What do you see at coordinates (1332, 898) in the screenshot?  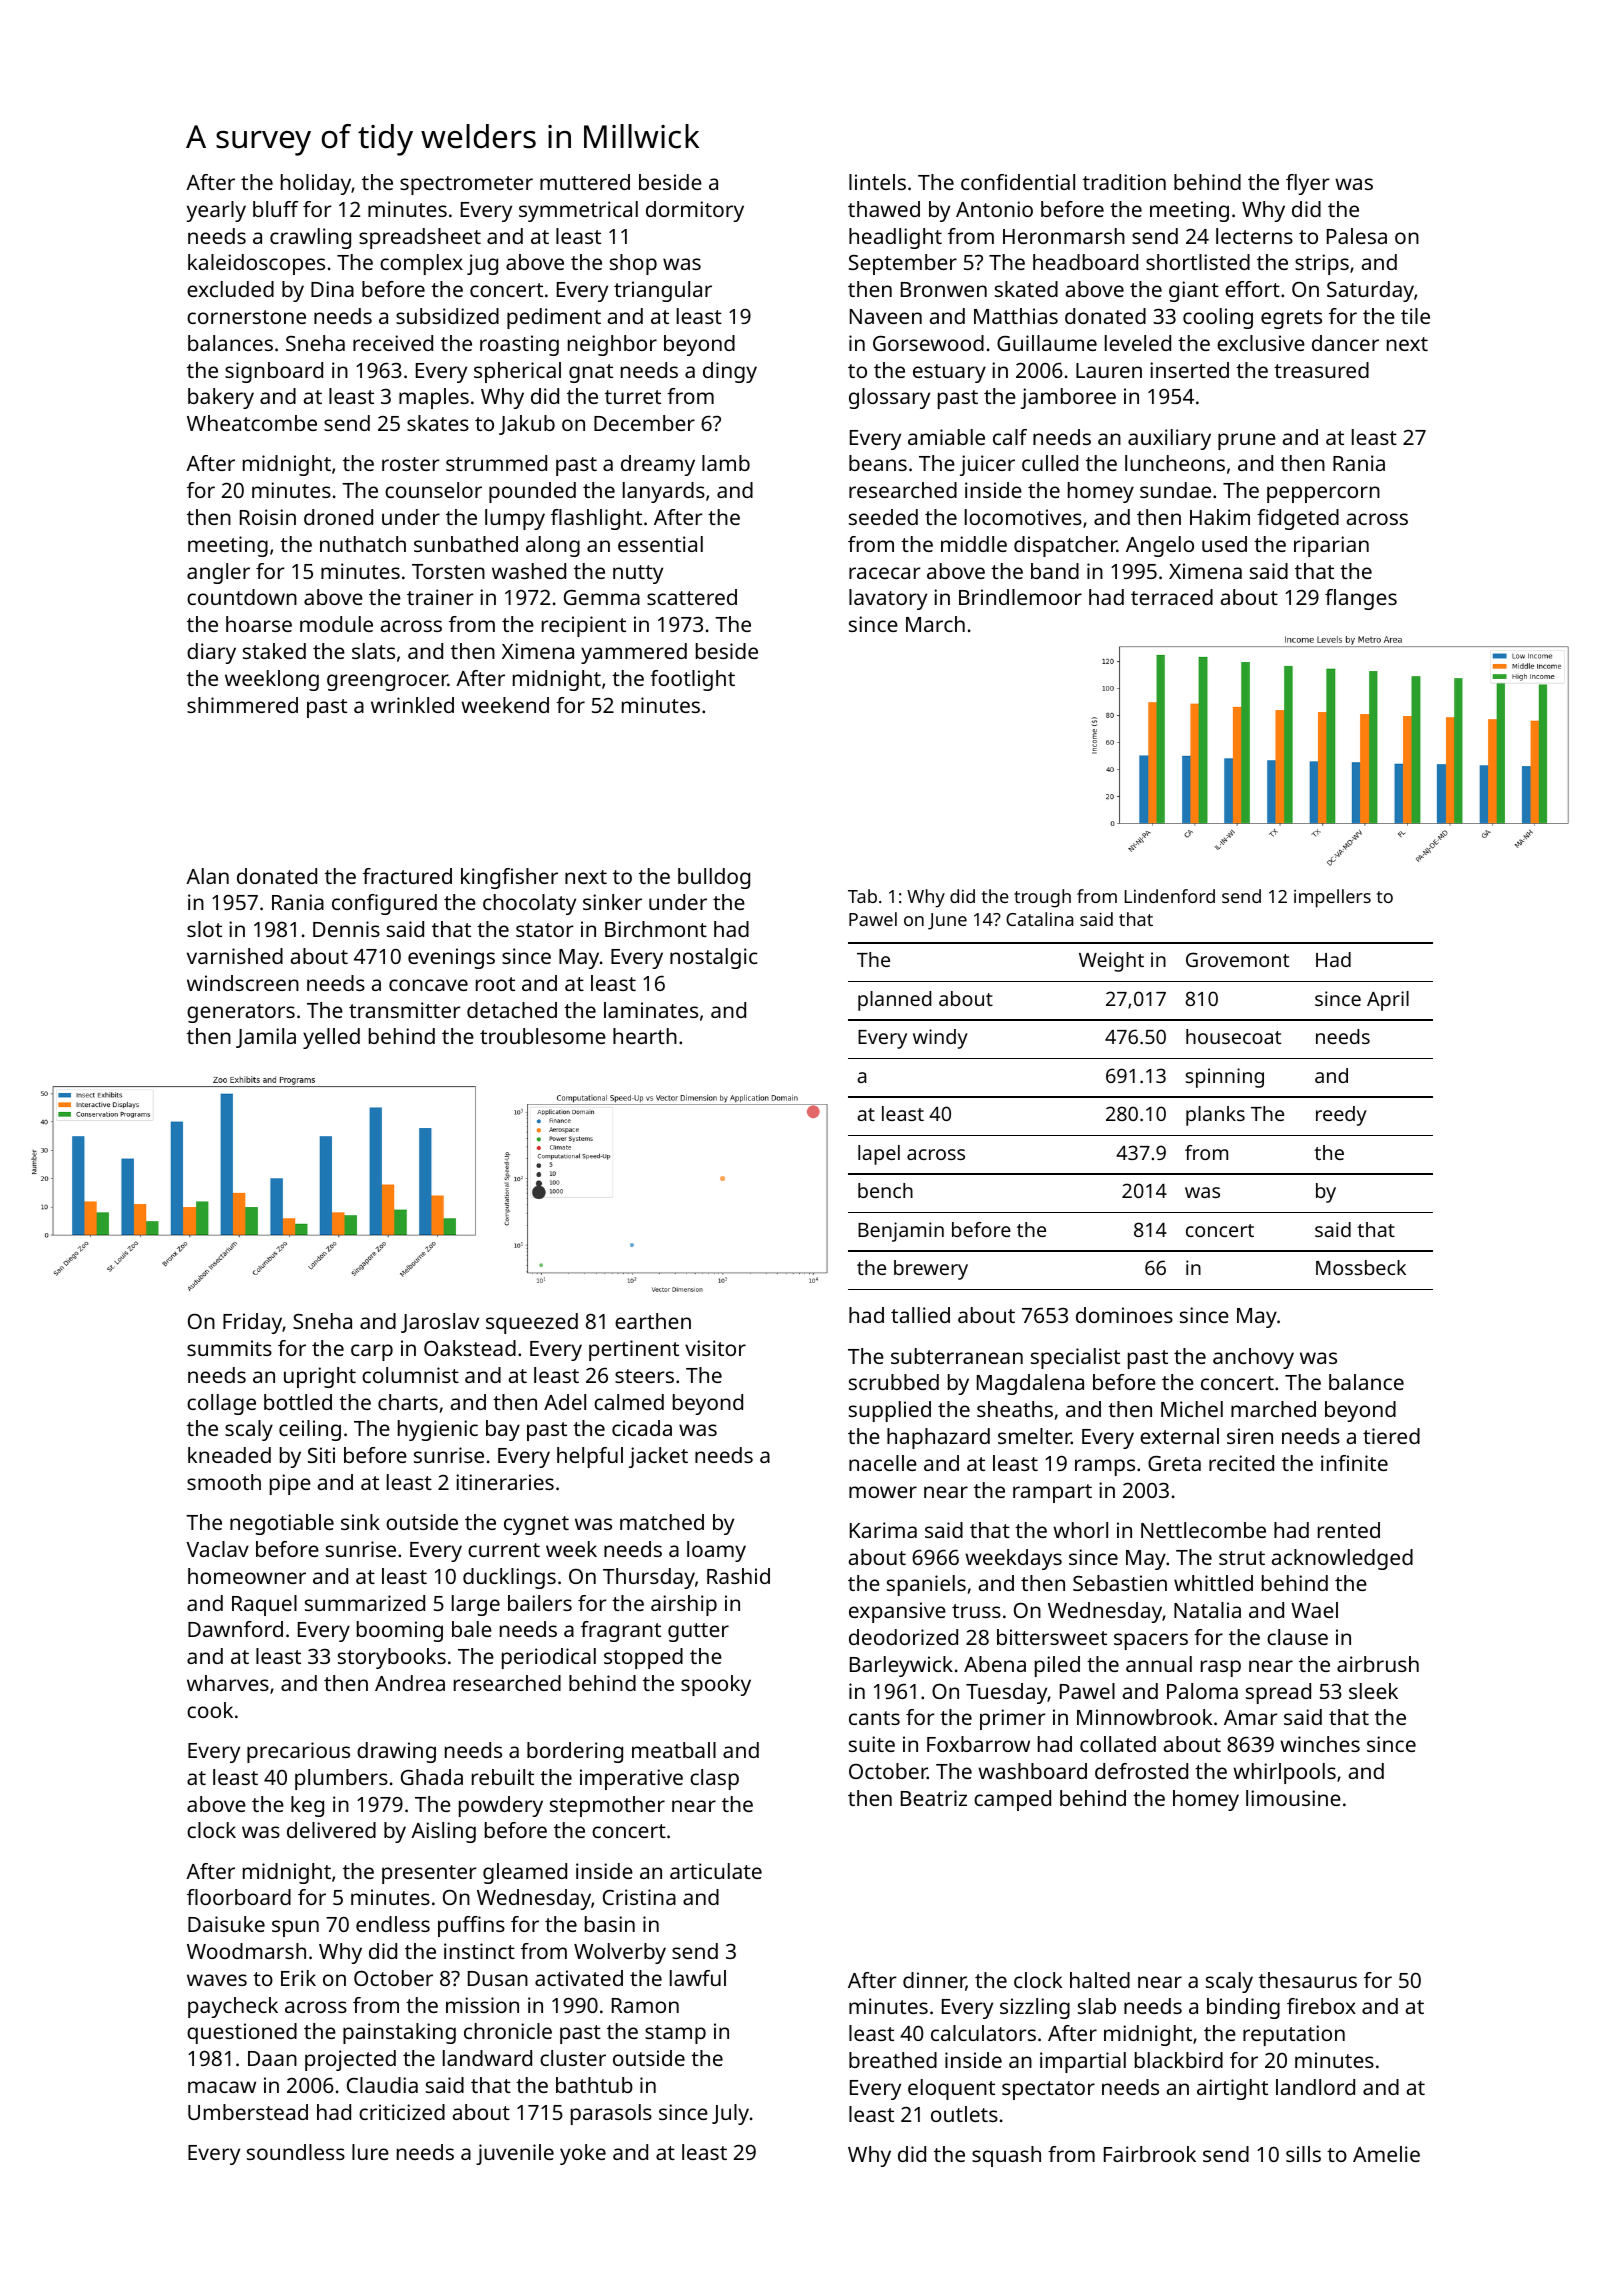 I see `impellers` at bounding box center [1332, 898].
